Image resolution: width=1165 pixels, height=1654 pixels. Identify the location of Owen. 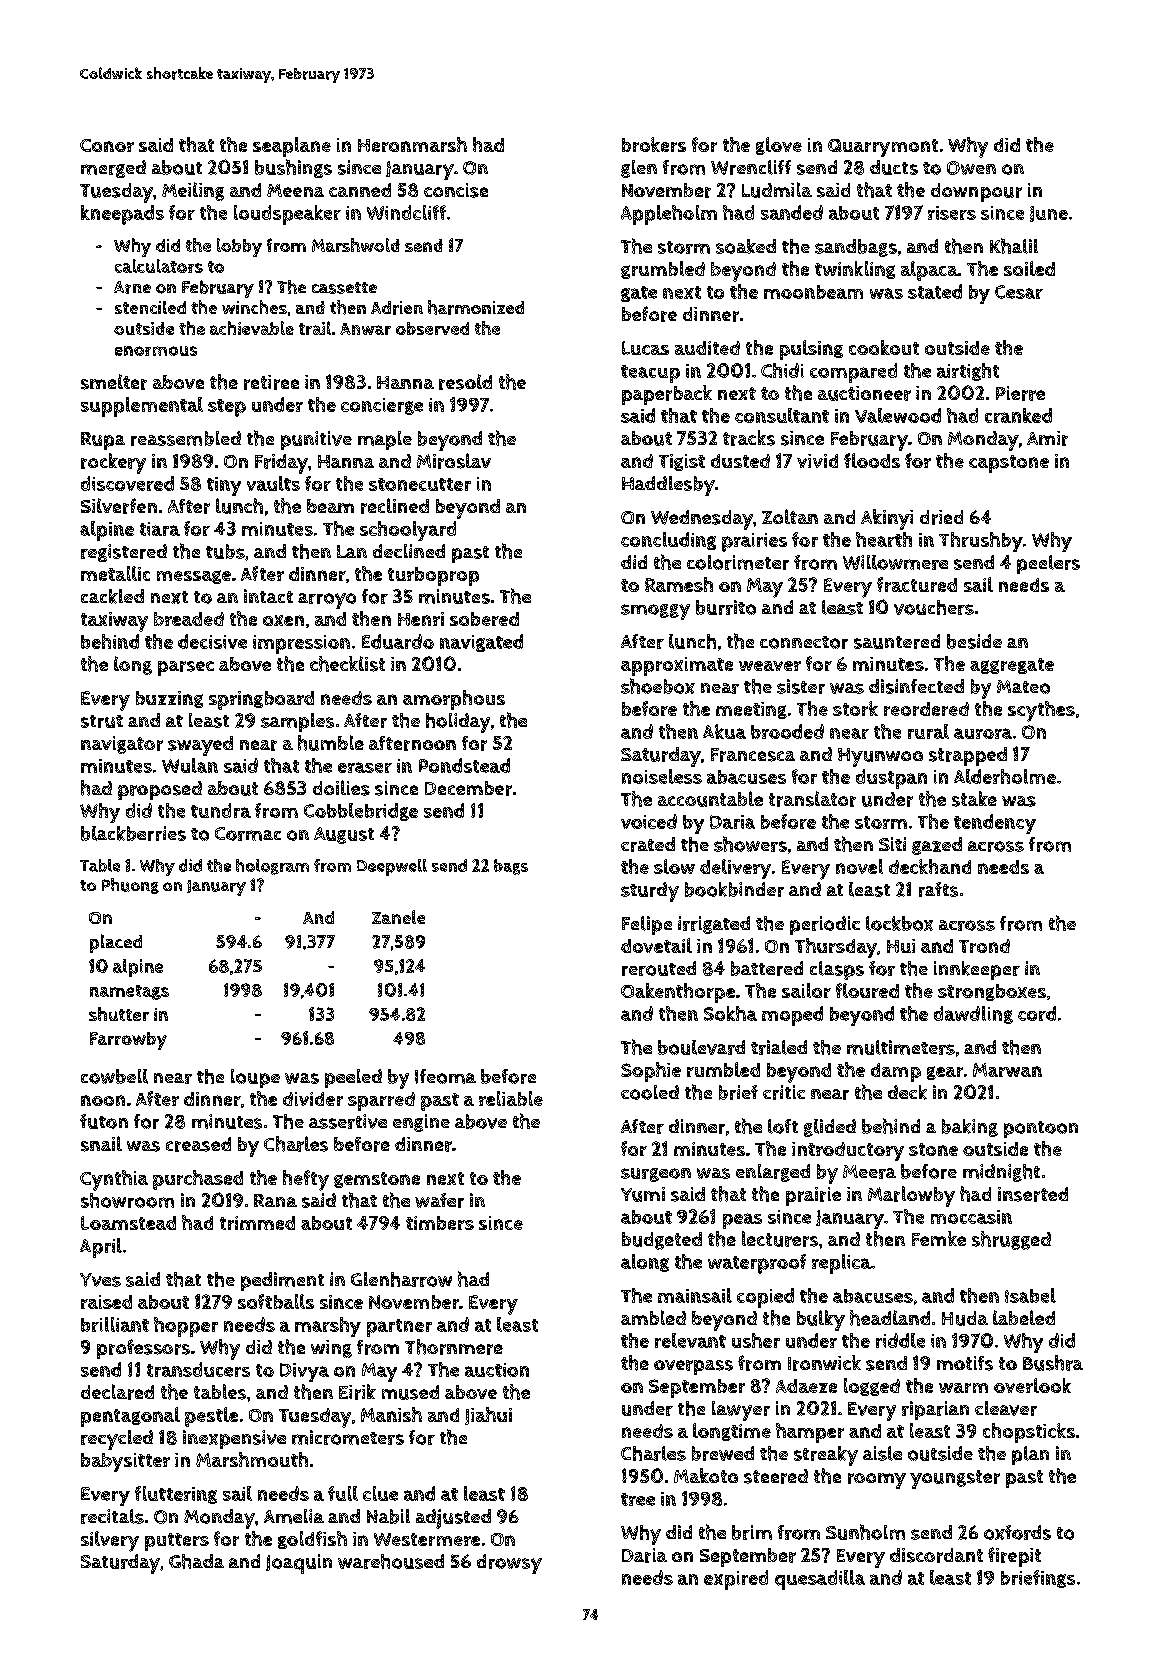
(971, 168).
